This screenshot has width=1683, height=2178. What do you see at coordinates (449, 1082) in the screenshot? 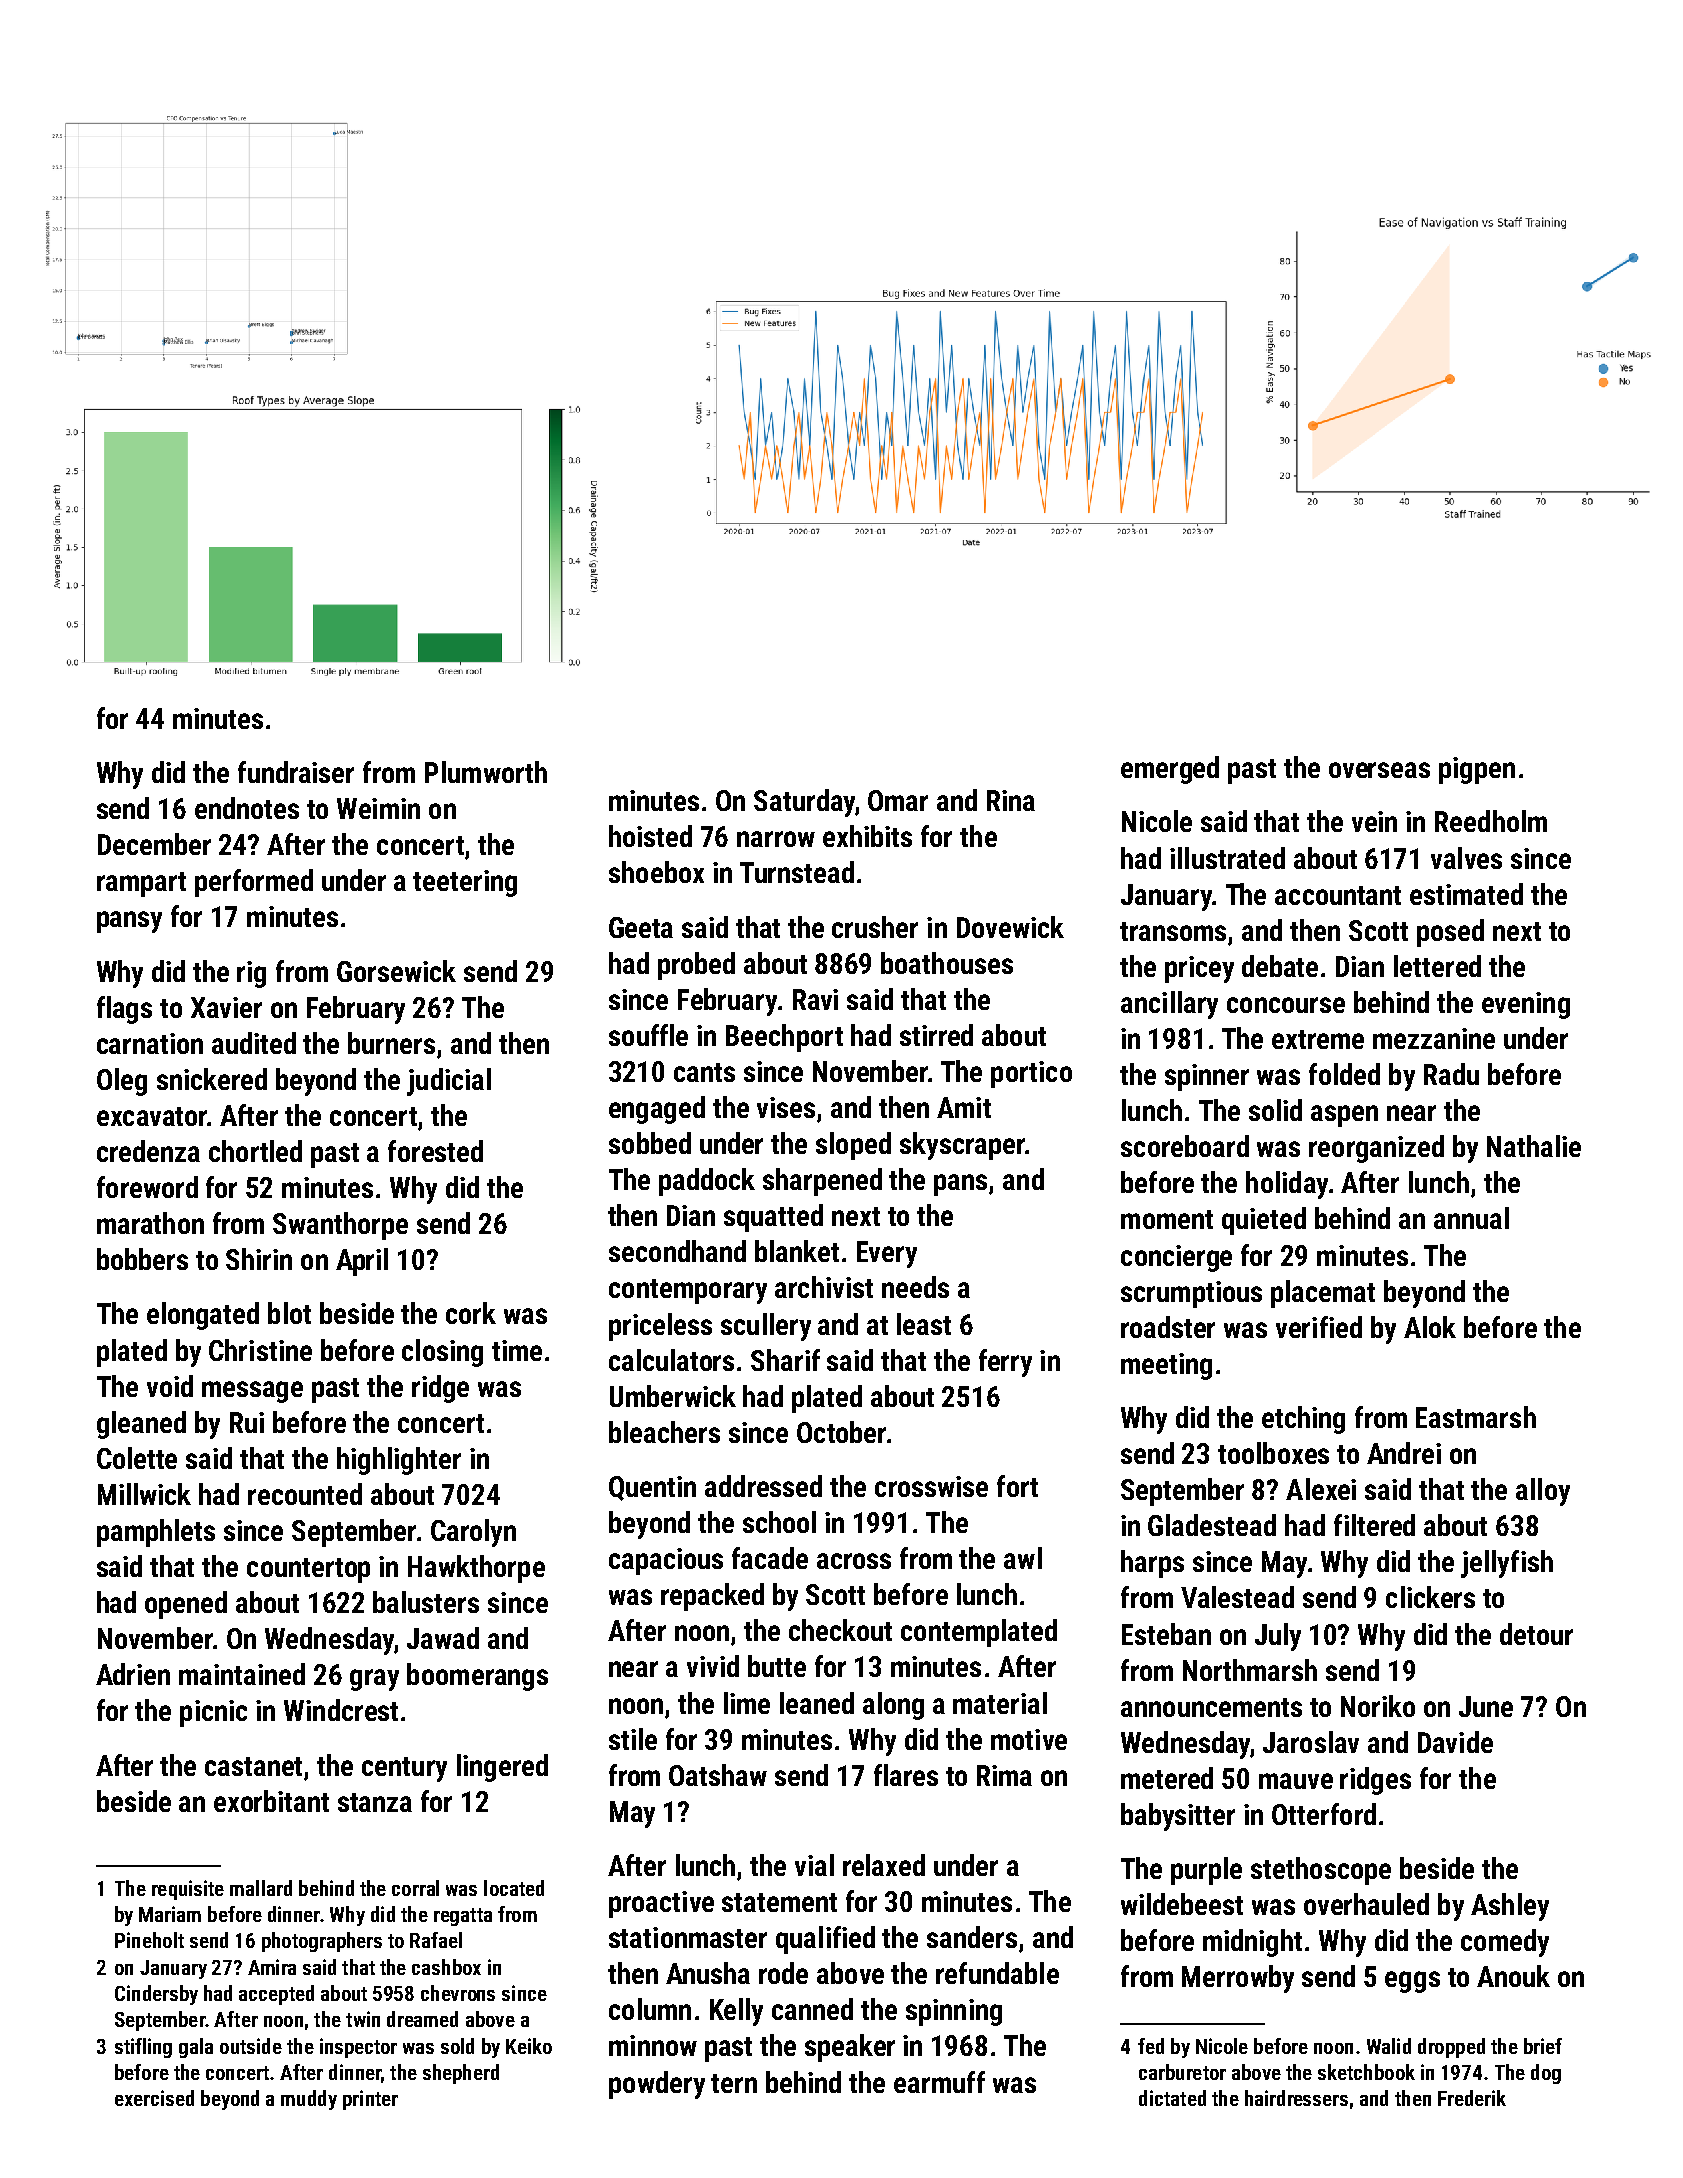
I see `judicial` at bounding box center [449, 1082].
